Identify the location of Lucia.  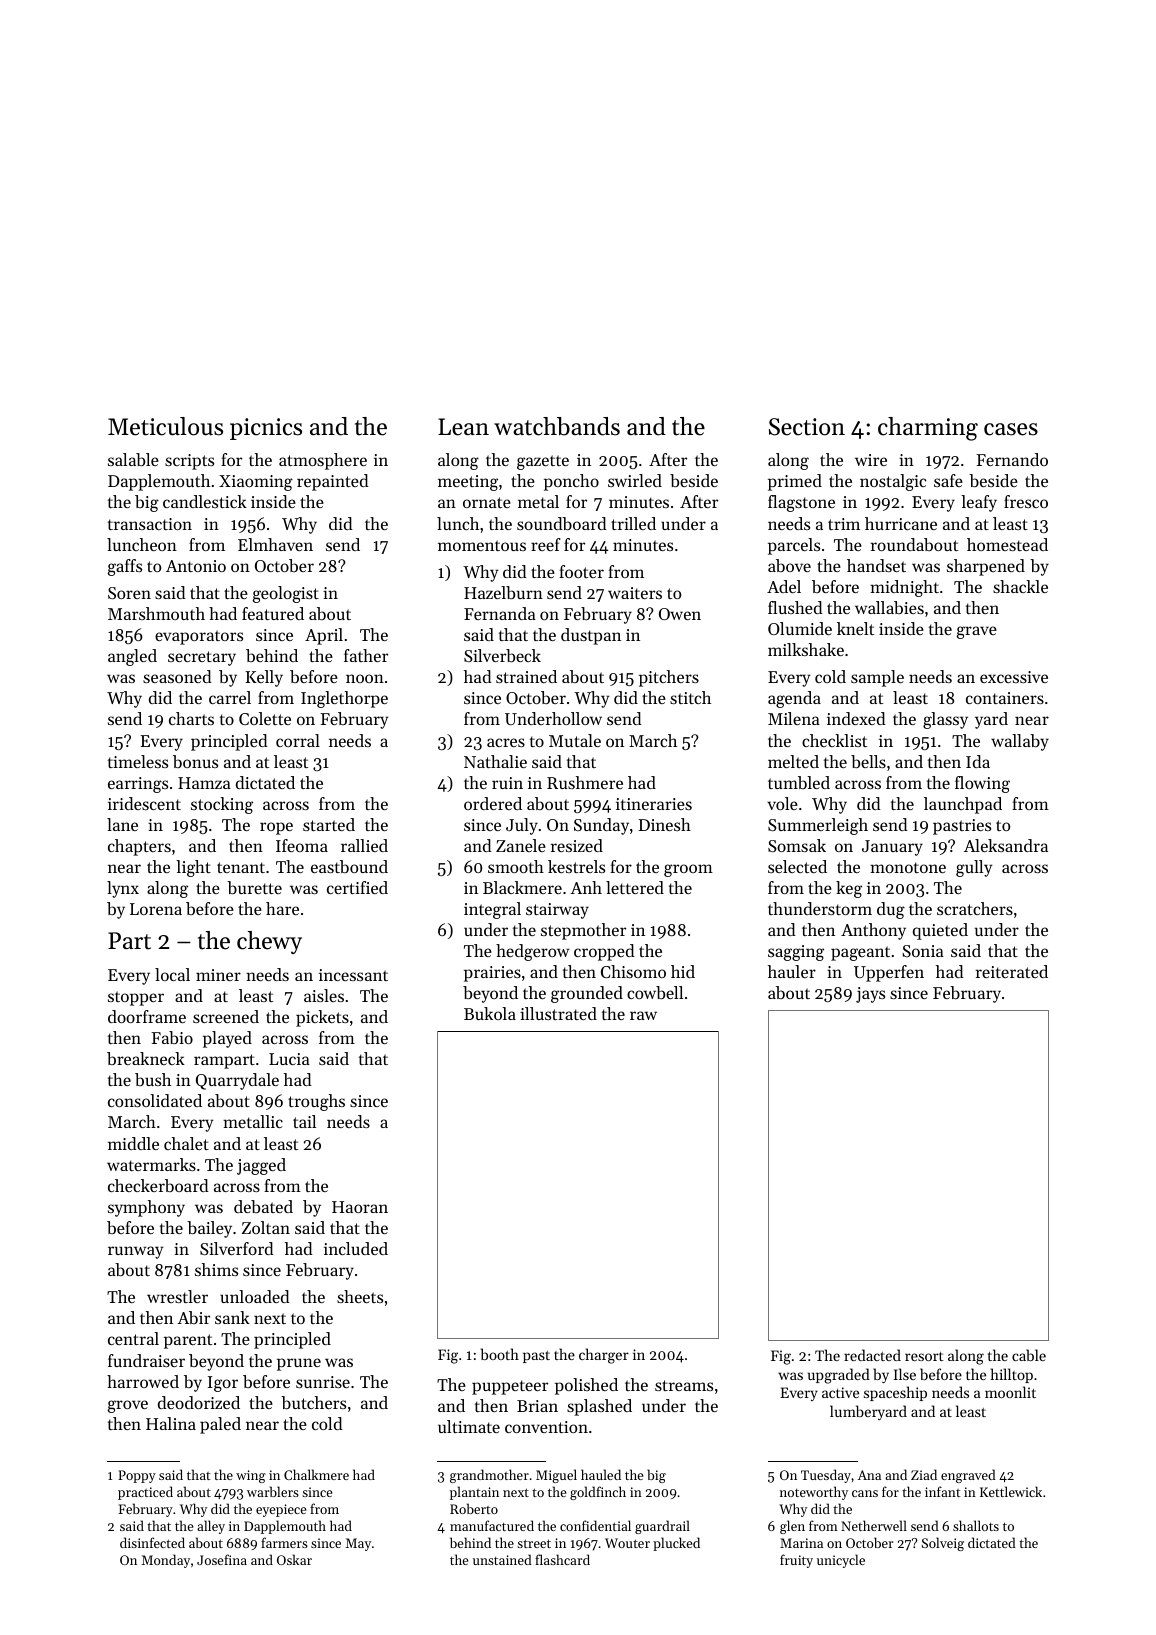
(289, 1059).
